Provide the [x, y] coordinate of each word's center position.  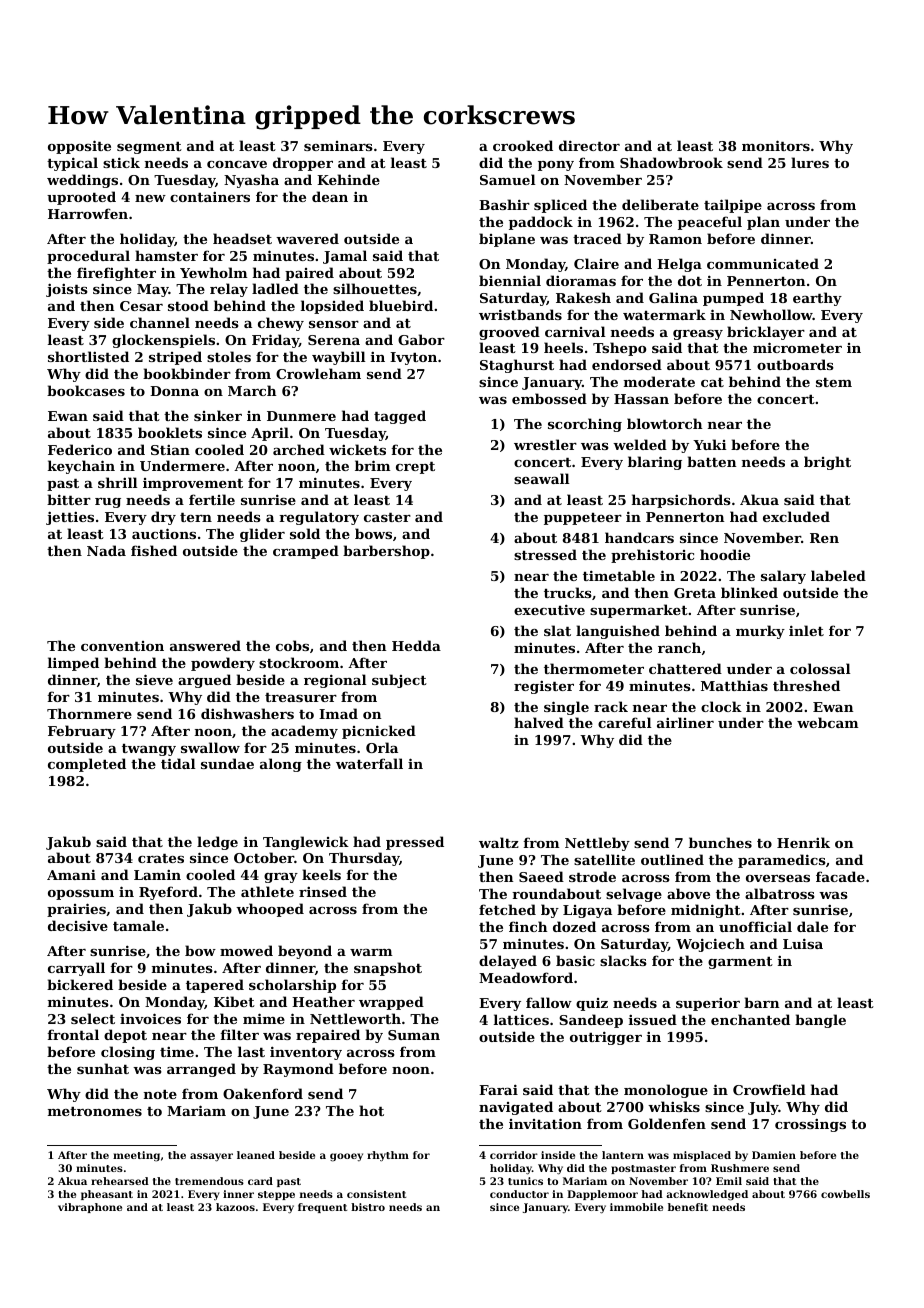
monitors [776, 145]
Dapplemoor [602, 1195]
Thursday [364, 859]
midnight [706, 911]
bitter [69, 499]
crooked [523, 145]
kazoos [235, 1207]
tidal [178, 763]
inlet [806, 630]
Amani [71, 874]
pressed [415, 843]
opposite [79, 147]
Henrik [803, 842]
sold [305, 533]
